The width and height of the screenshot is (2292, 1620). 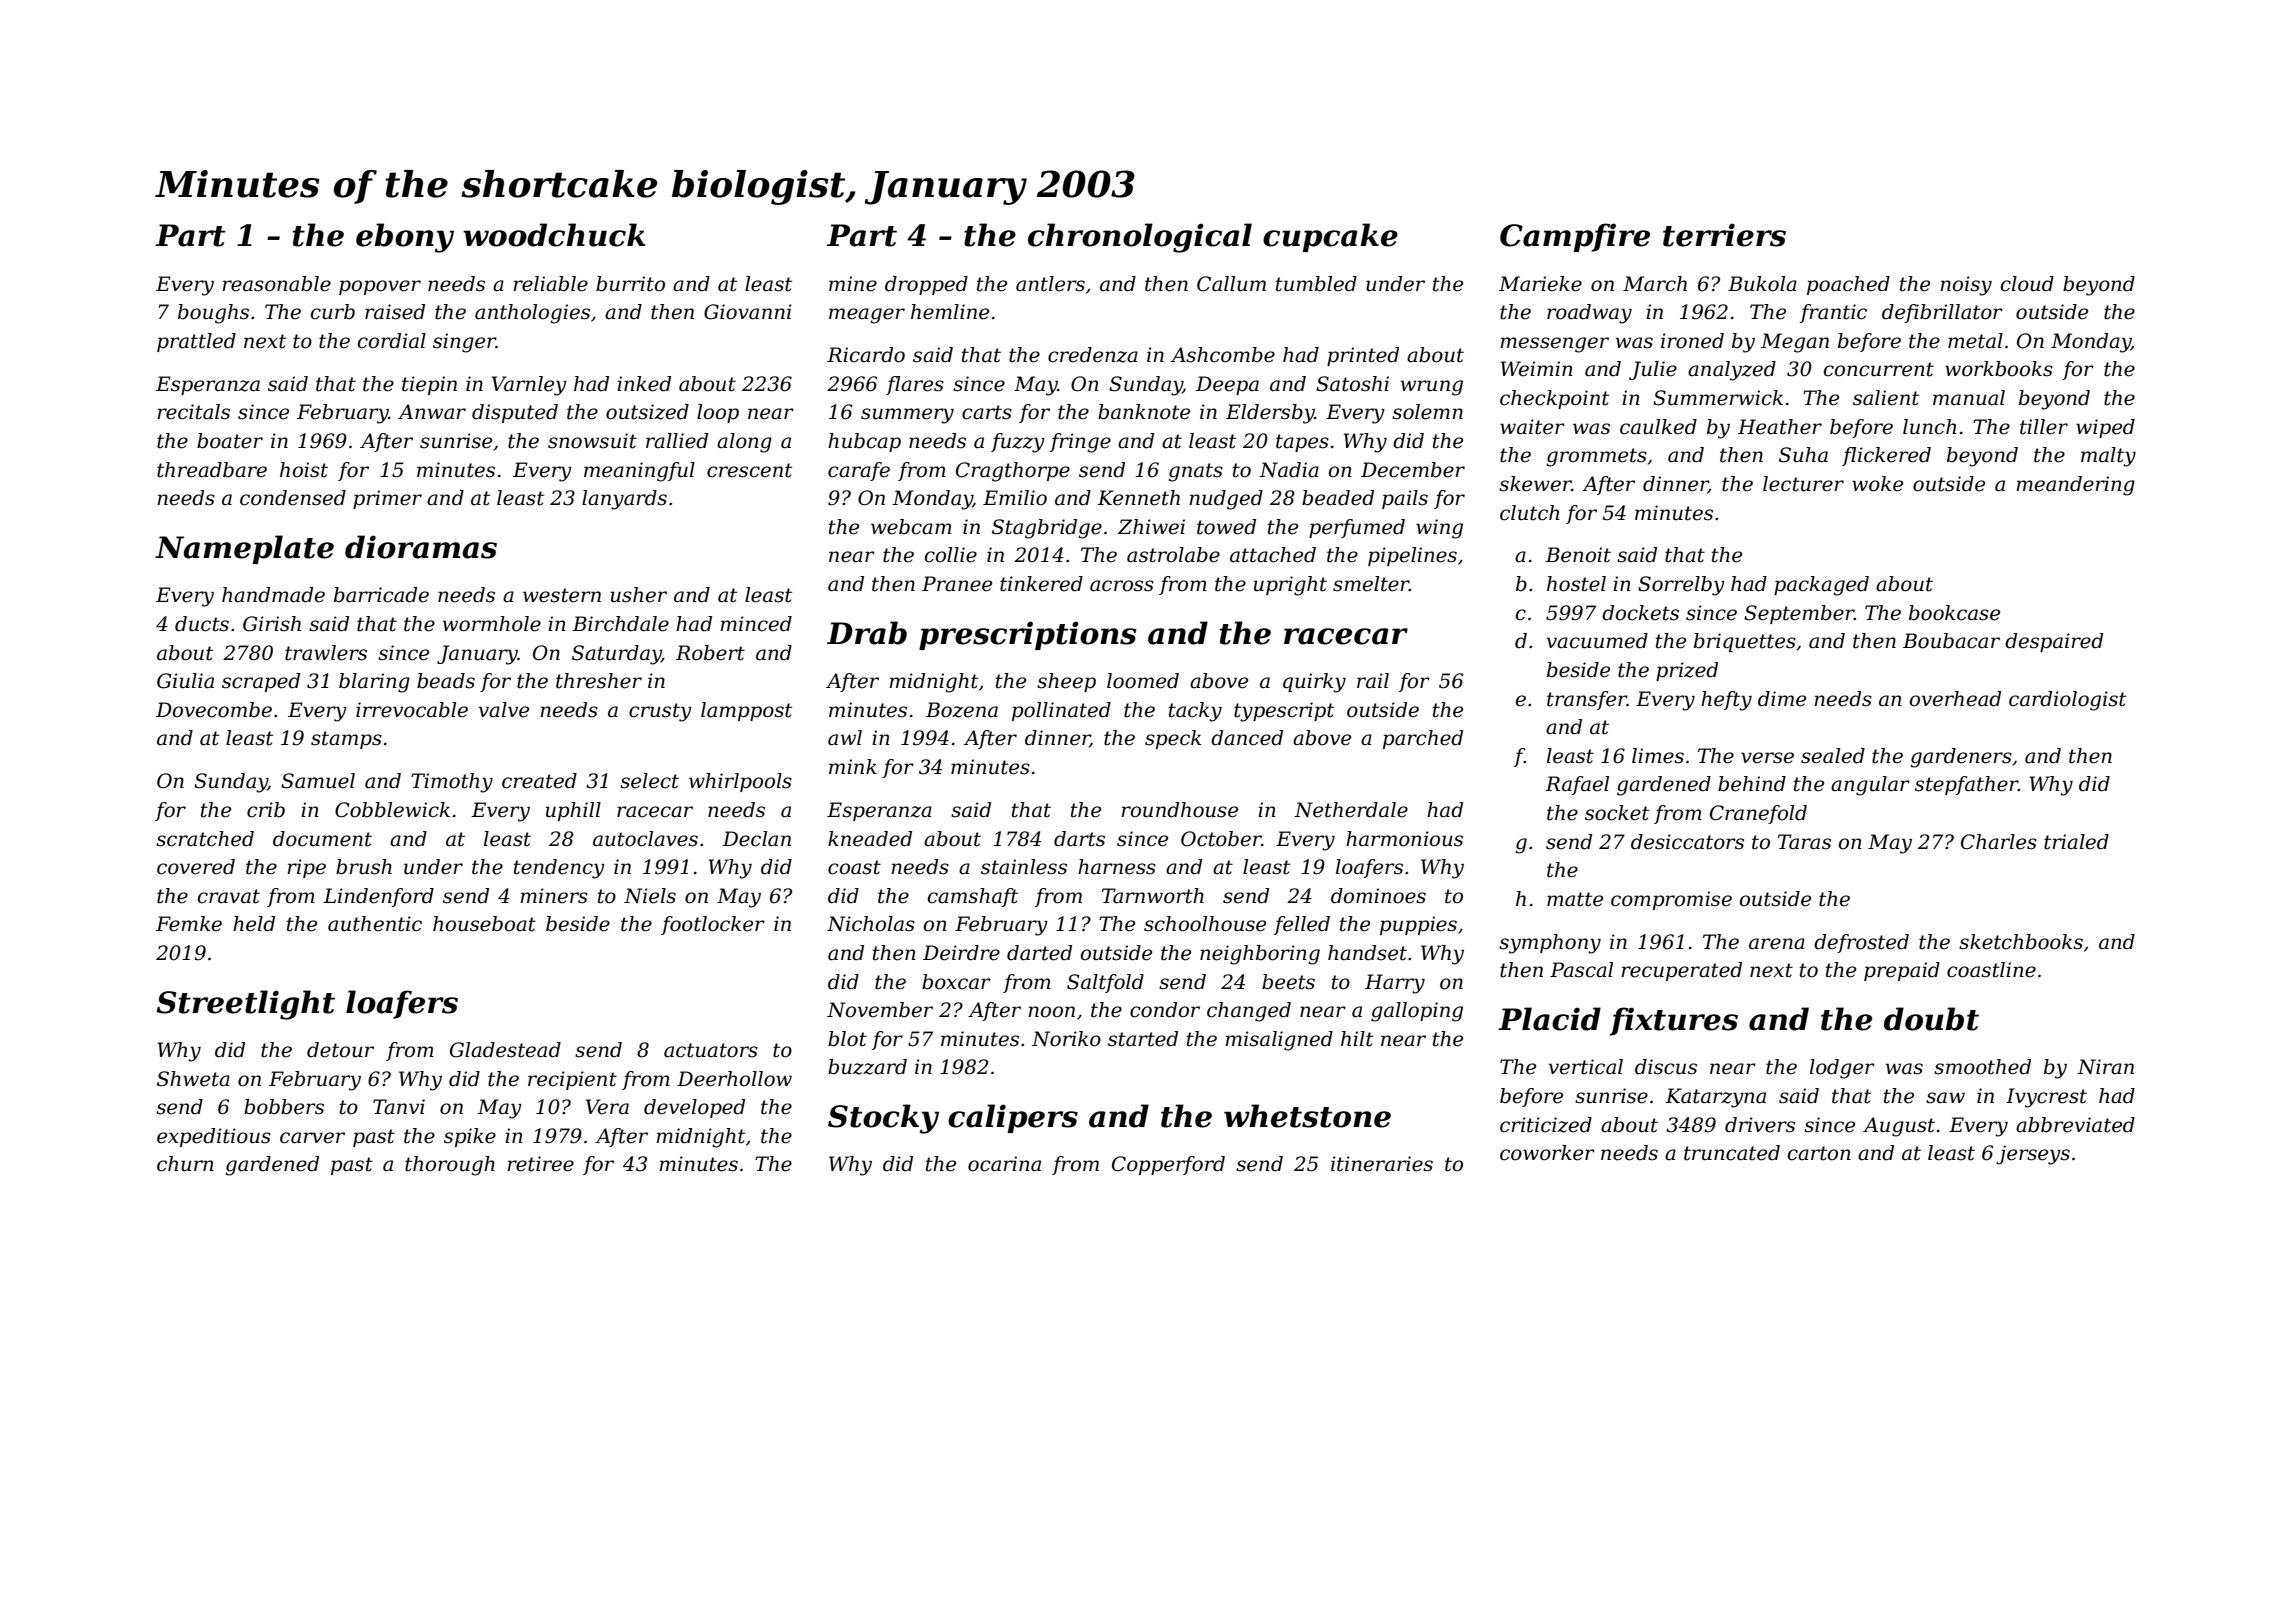 I want to click on Copperford, so click(x=1168, y=1165).
